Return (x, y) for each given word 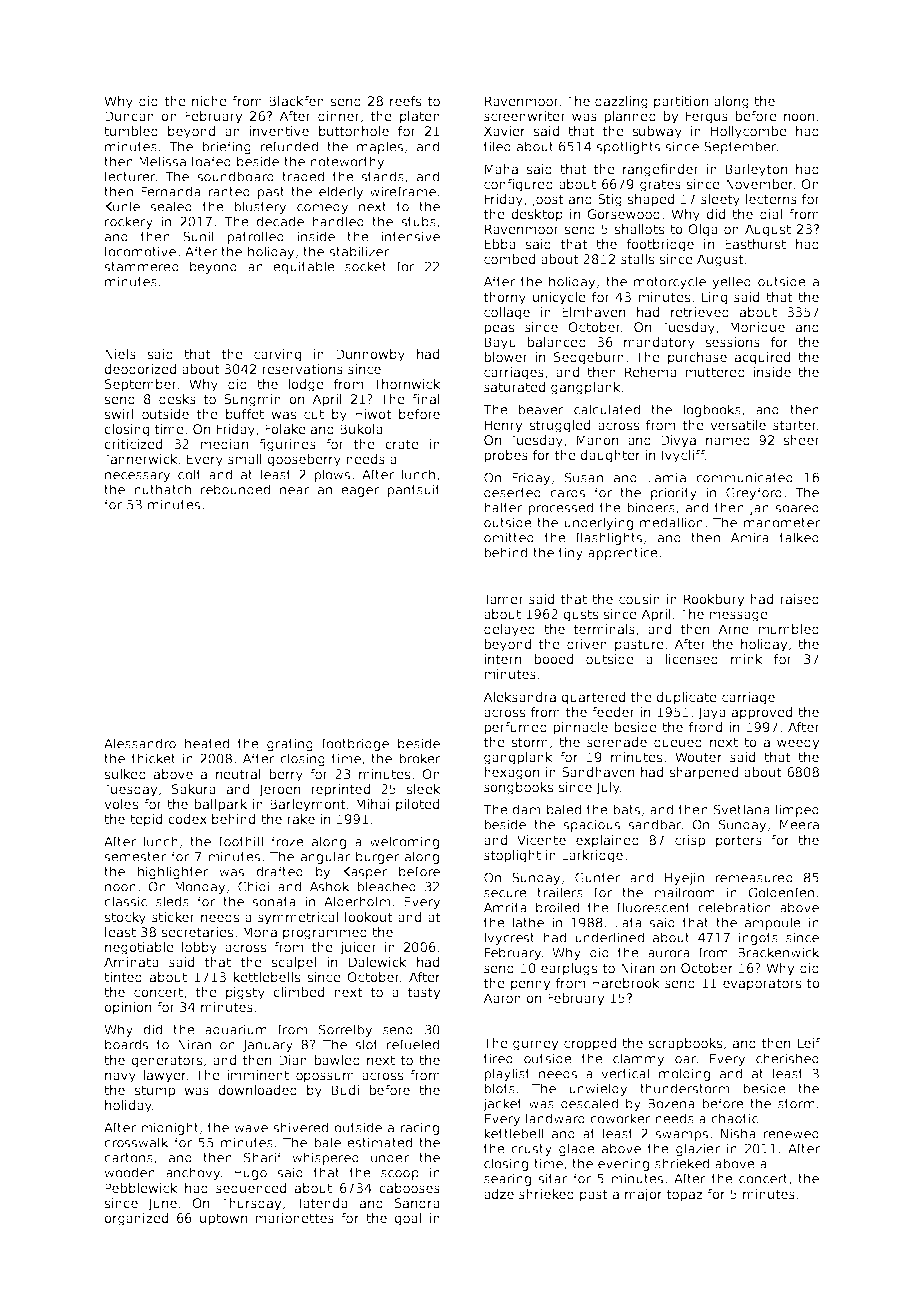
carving (277, 355)
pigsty (245, 993)
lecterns (771, 199)
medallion (671, 522)
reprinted (340, 790)
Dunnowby (370, 355)
